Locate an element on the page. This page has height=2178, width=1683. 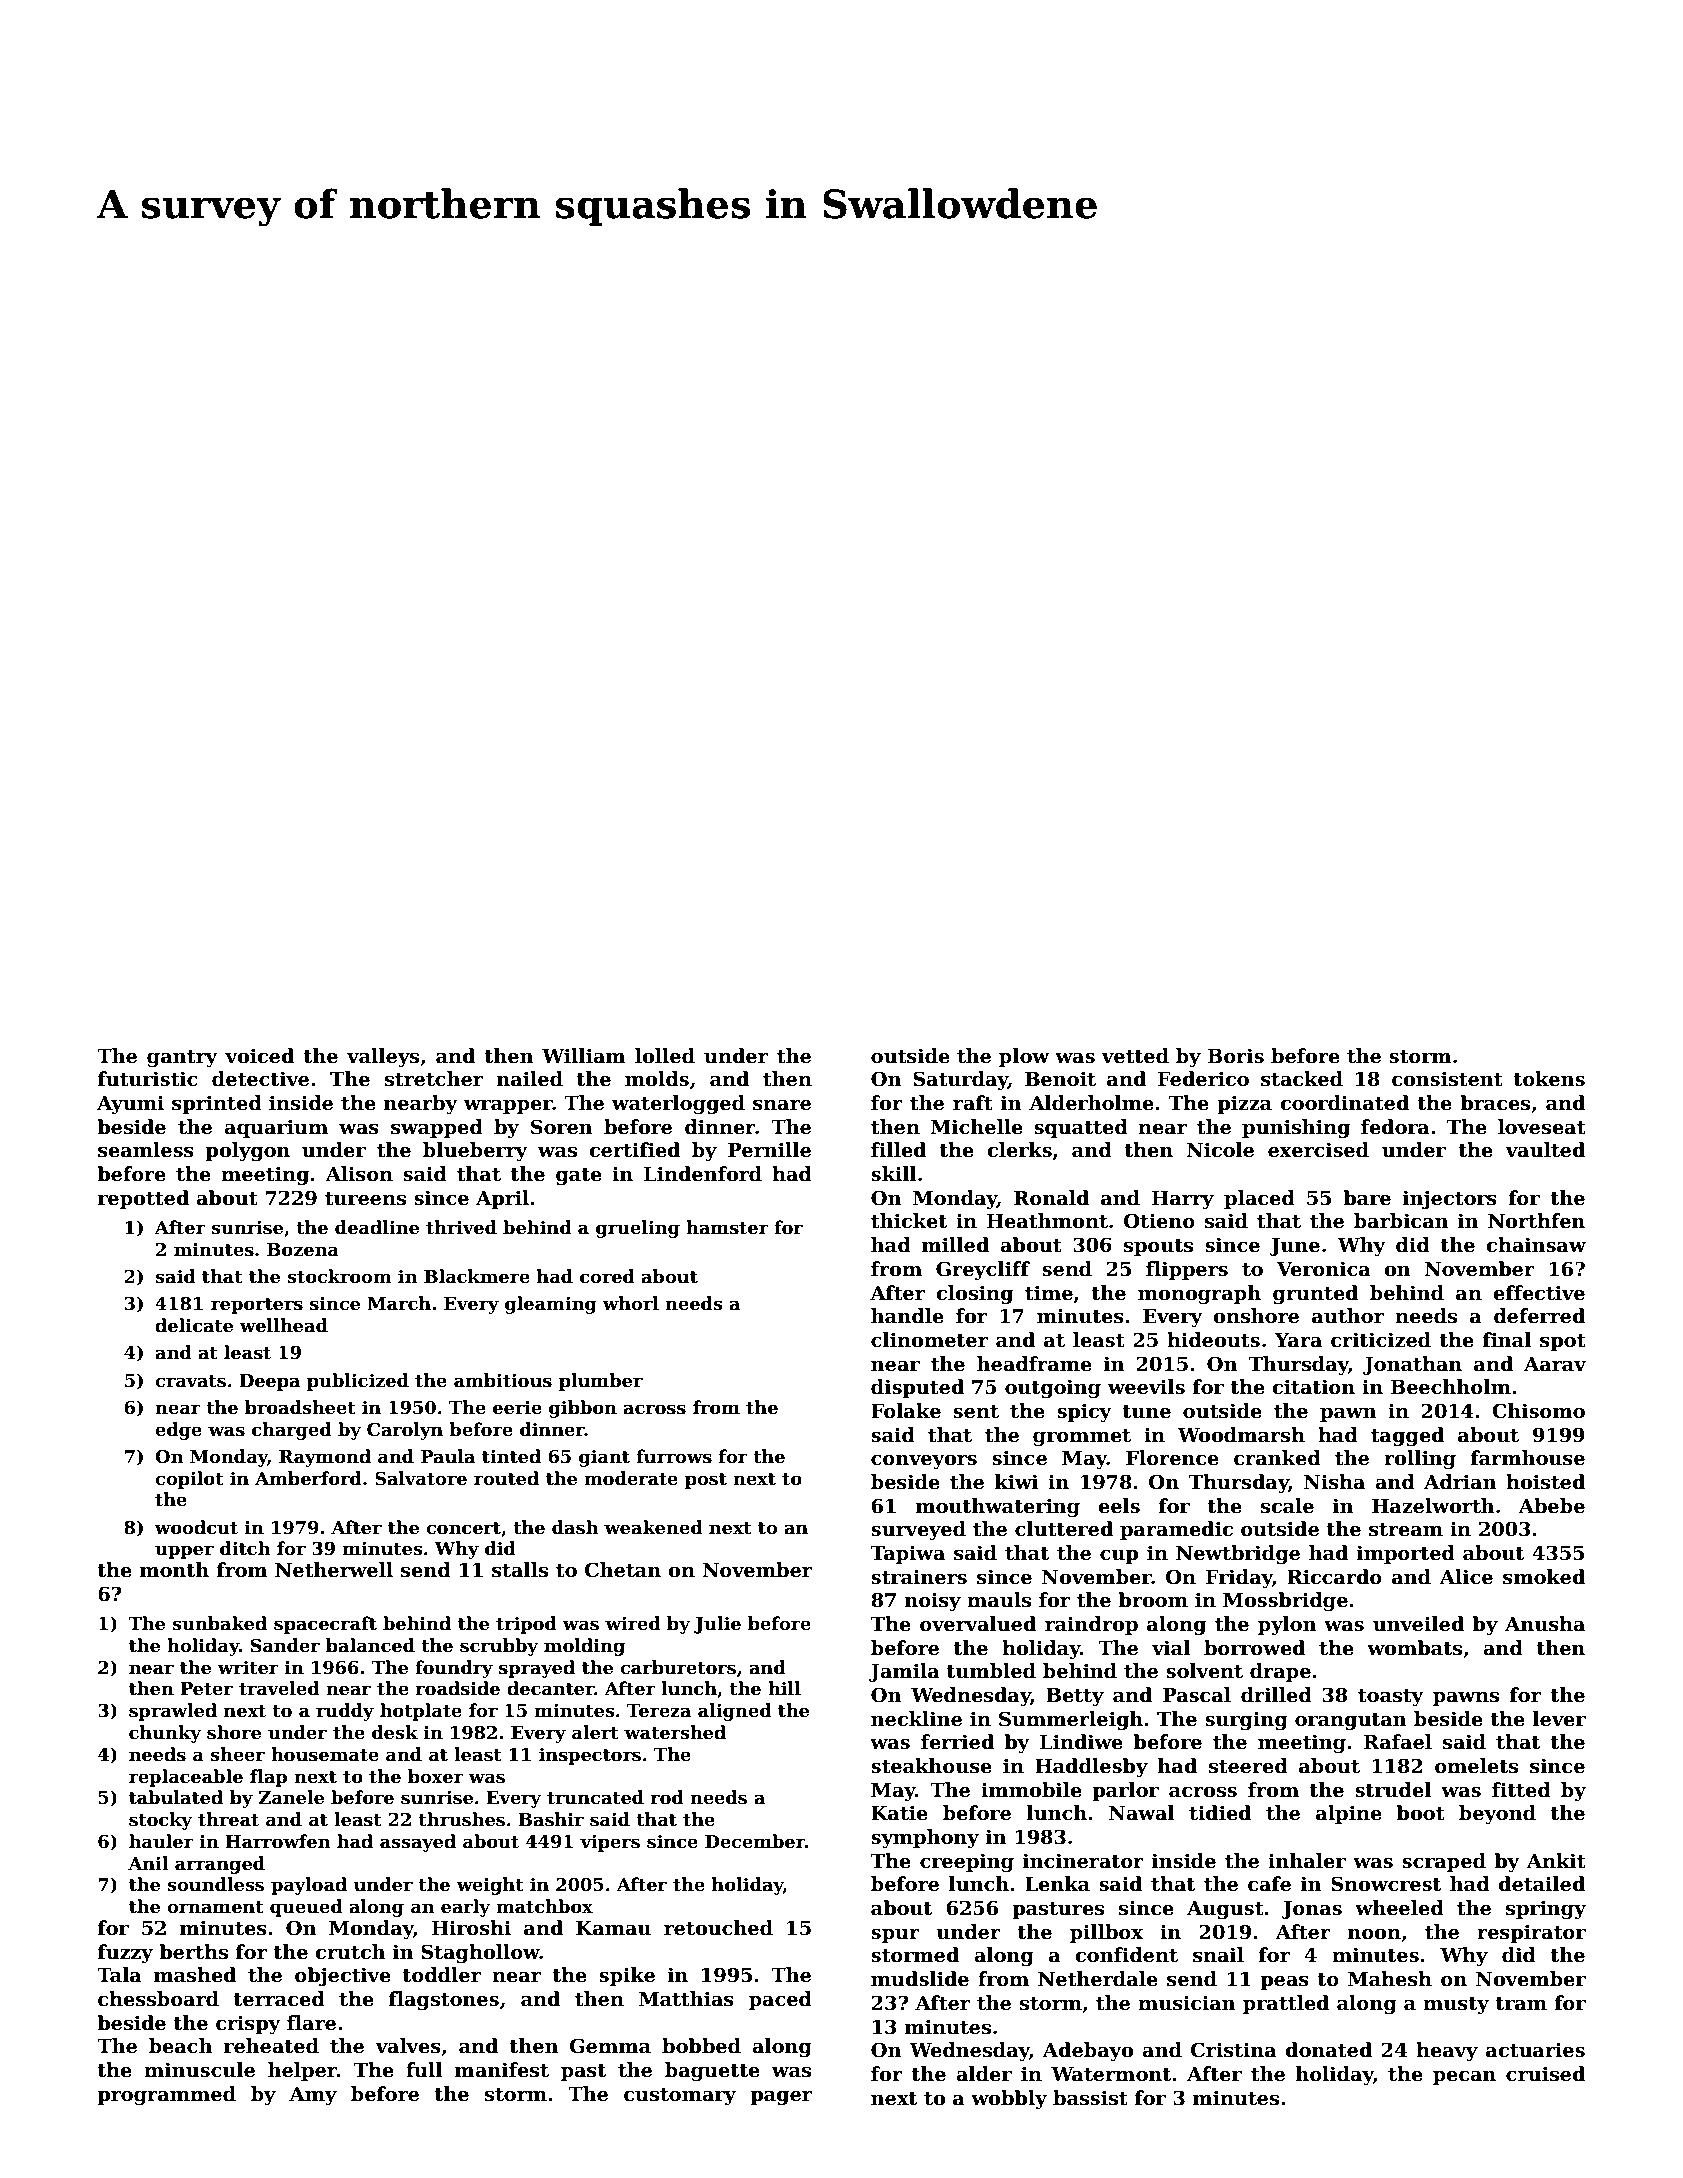
loveseat is located at coordinates (1542, 1127).
